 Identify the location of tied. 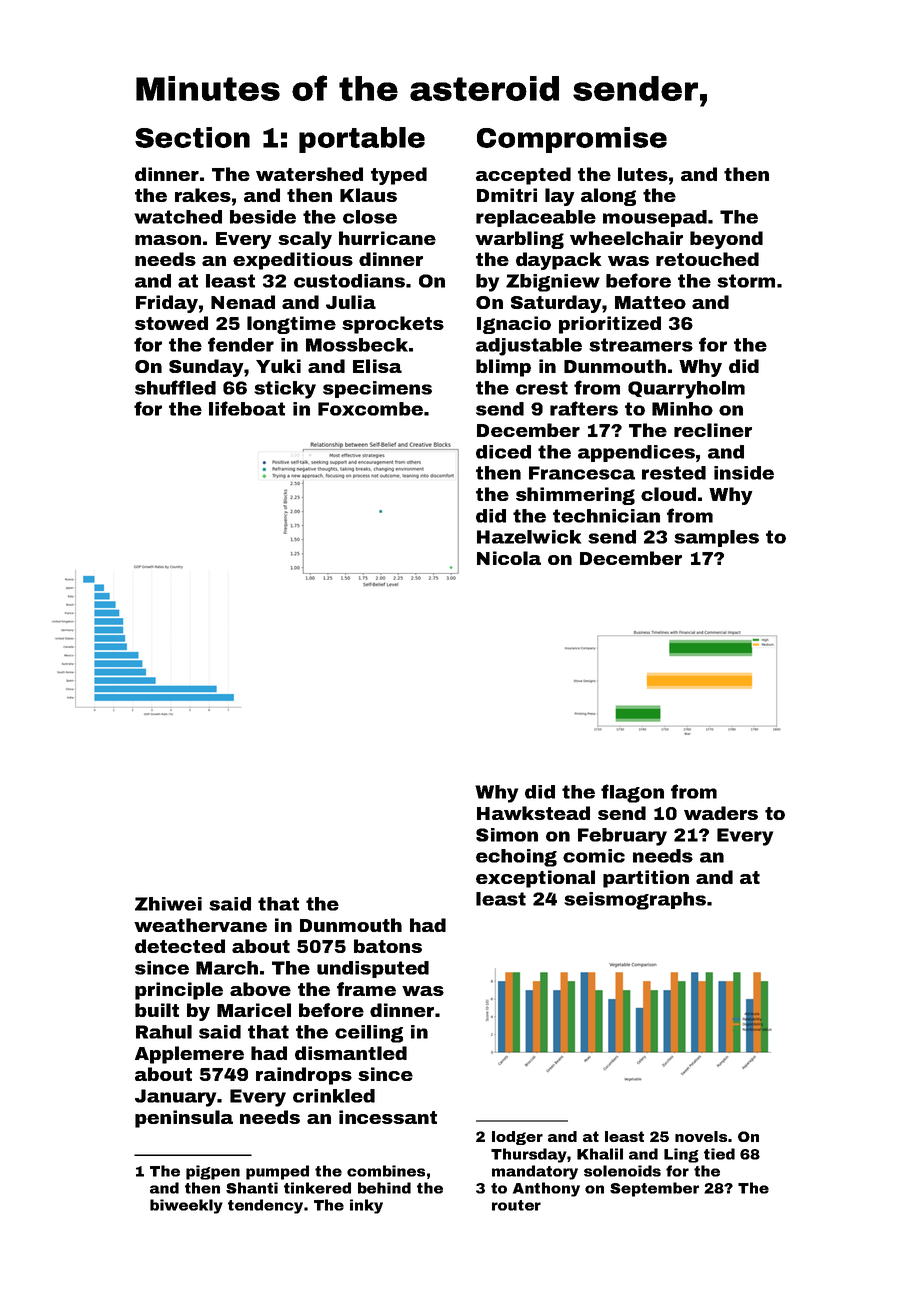
(719, 1154).
